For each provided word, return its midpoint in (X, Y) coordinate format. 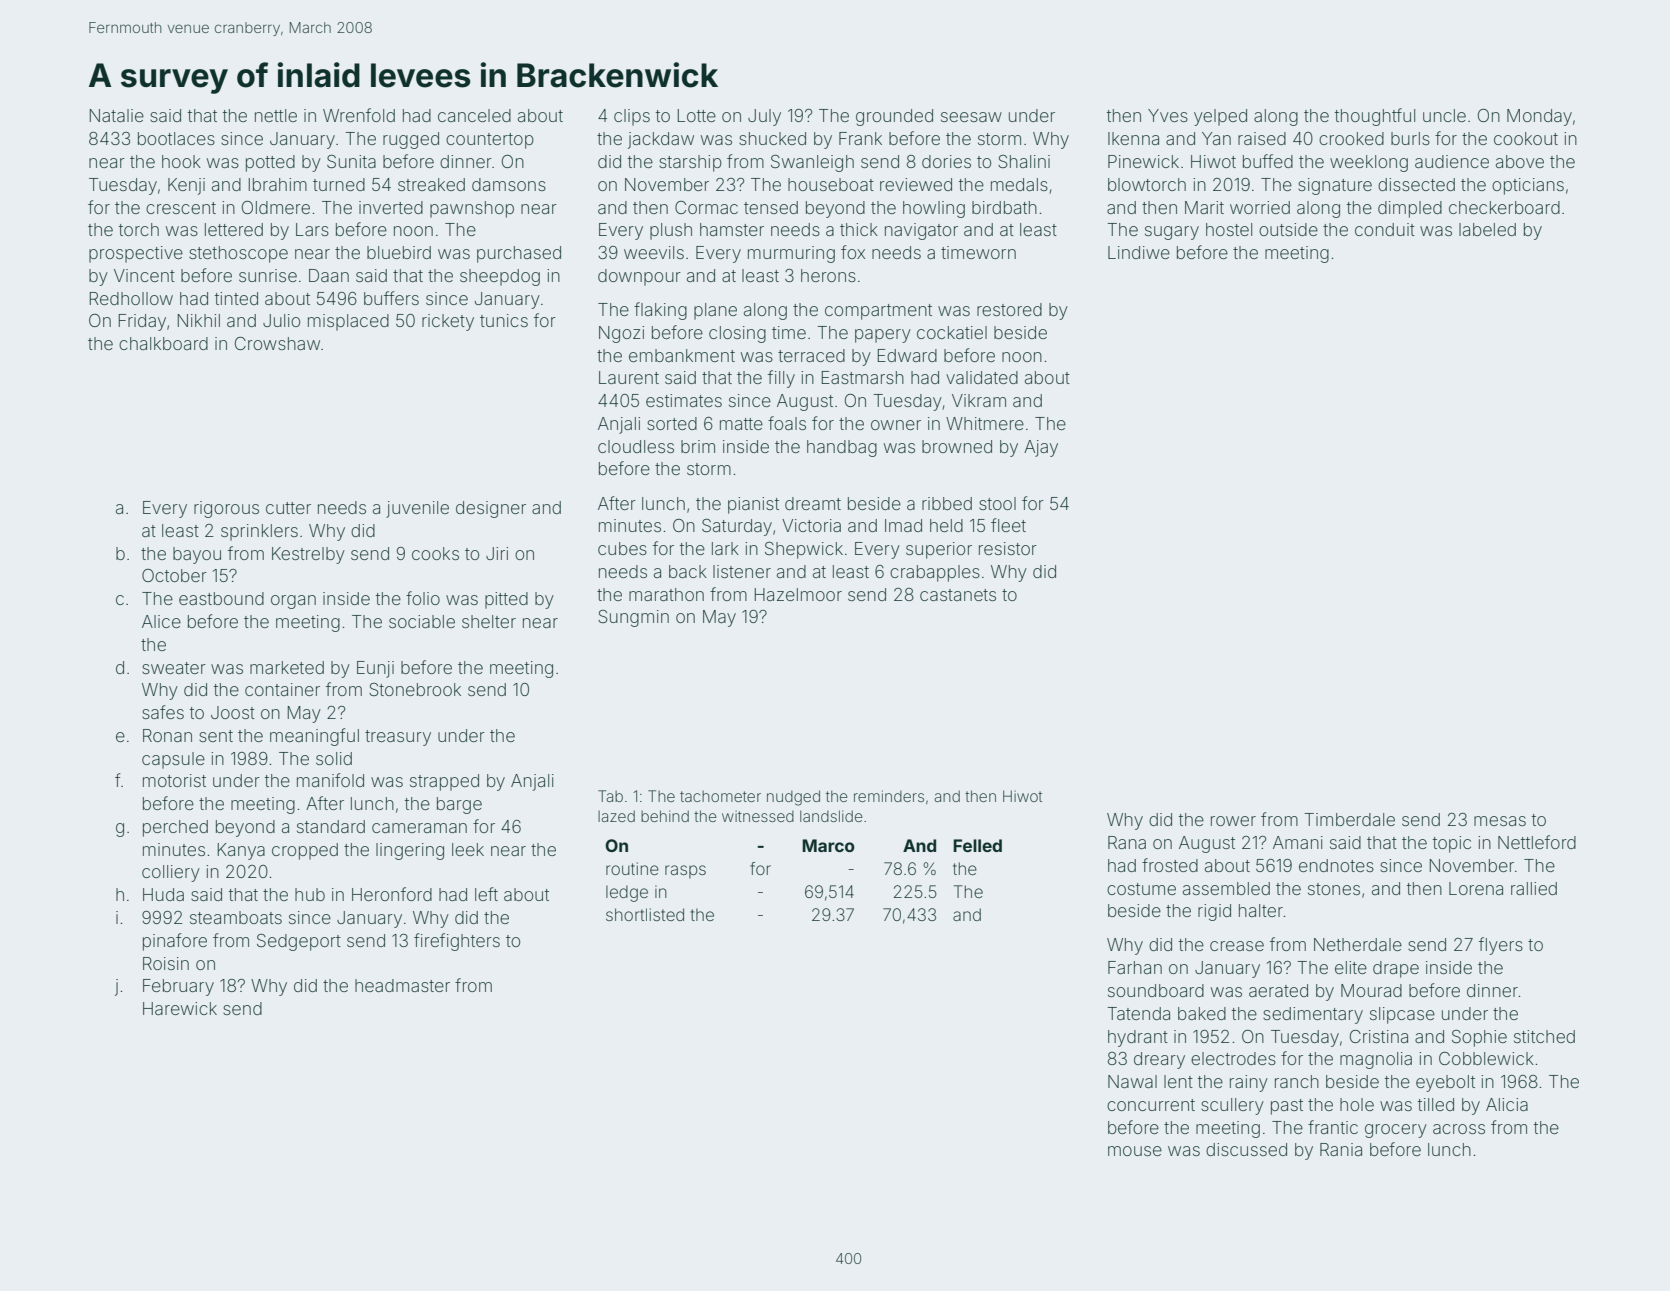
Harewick (180, 1008)
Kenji (186, 186)
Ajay (1041, 448)
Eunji (375, 669)
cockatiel (952, 332)
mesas (1500, 821)
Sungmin (633, 618)
